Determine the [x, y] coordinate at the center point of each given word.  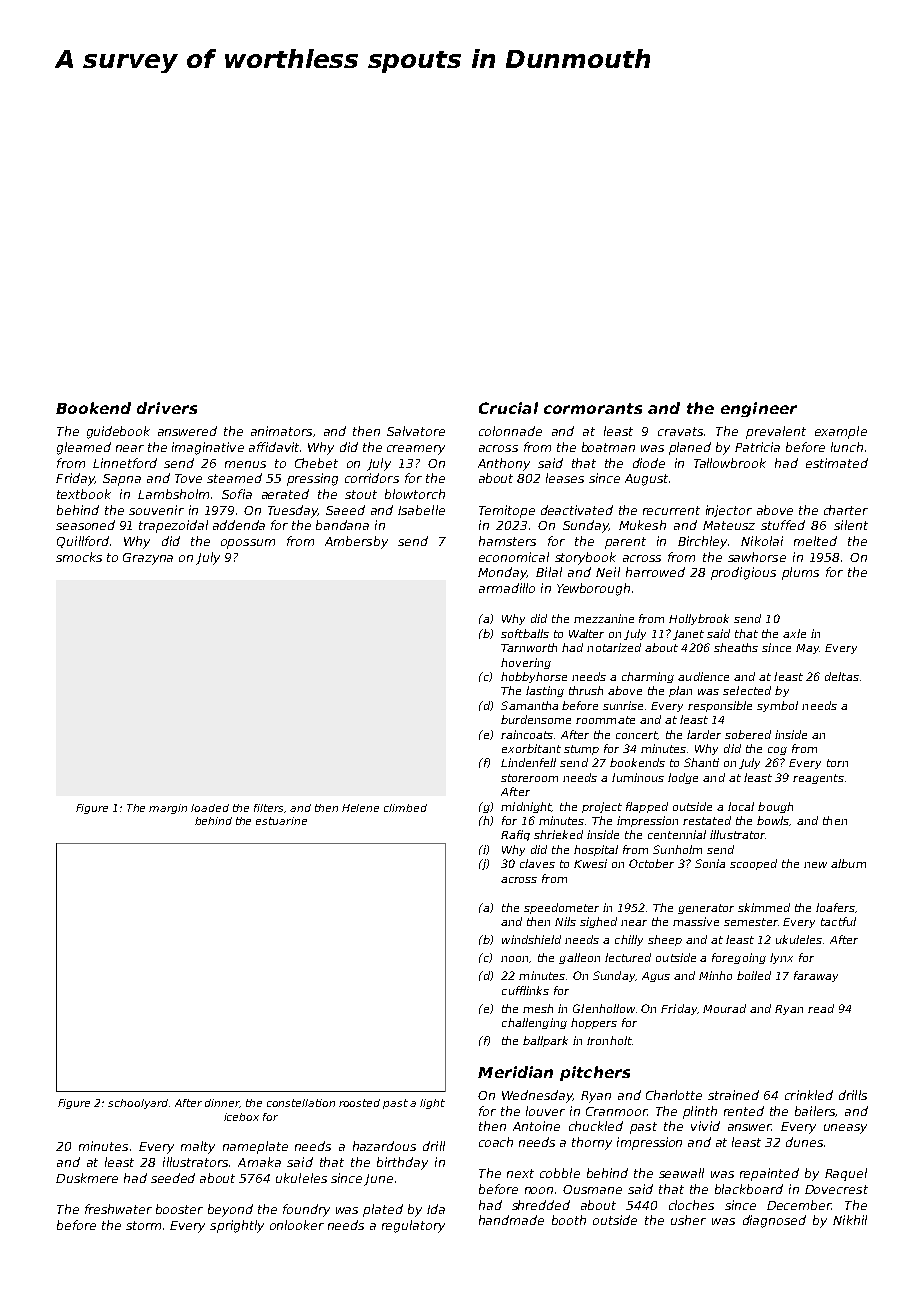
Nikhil [850, 1220]
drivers [167, 408]
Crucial [508, 408]
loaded [210, 808]
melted [815, 541]
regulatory [413, 1226]
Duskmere [87, 1178]
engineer [759, 409]
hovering [526, 663]
